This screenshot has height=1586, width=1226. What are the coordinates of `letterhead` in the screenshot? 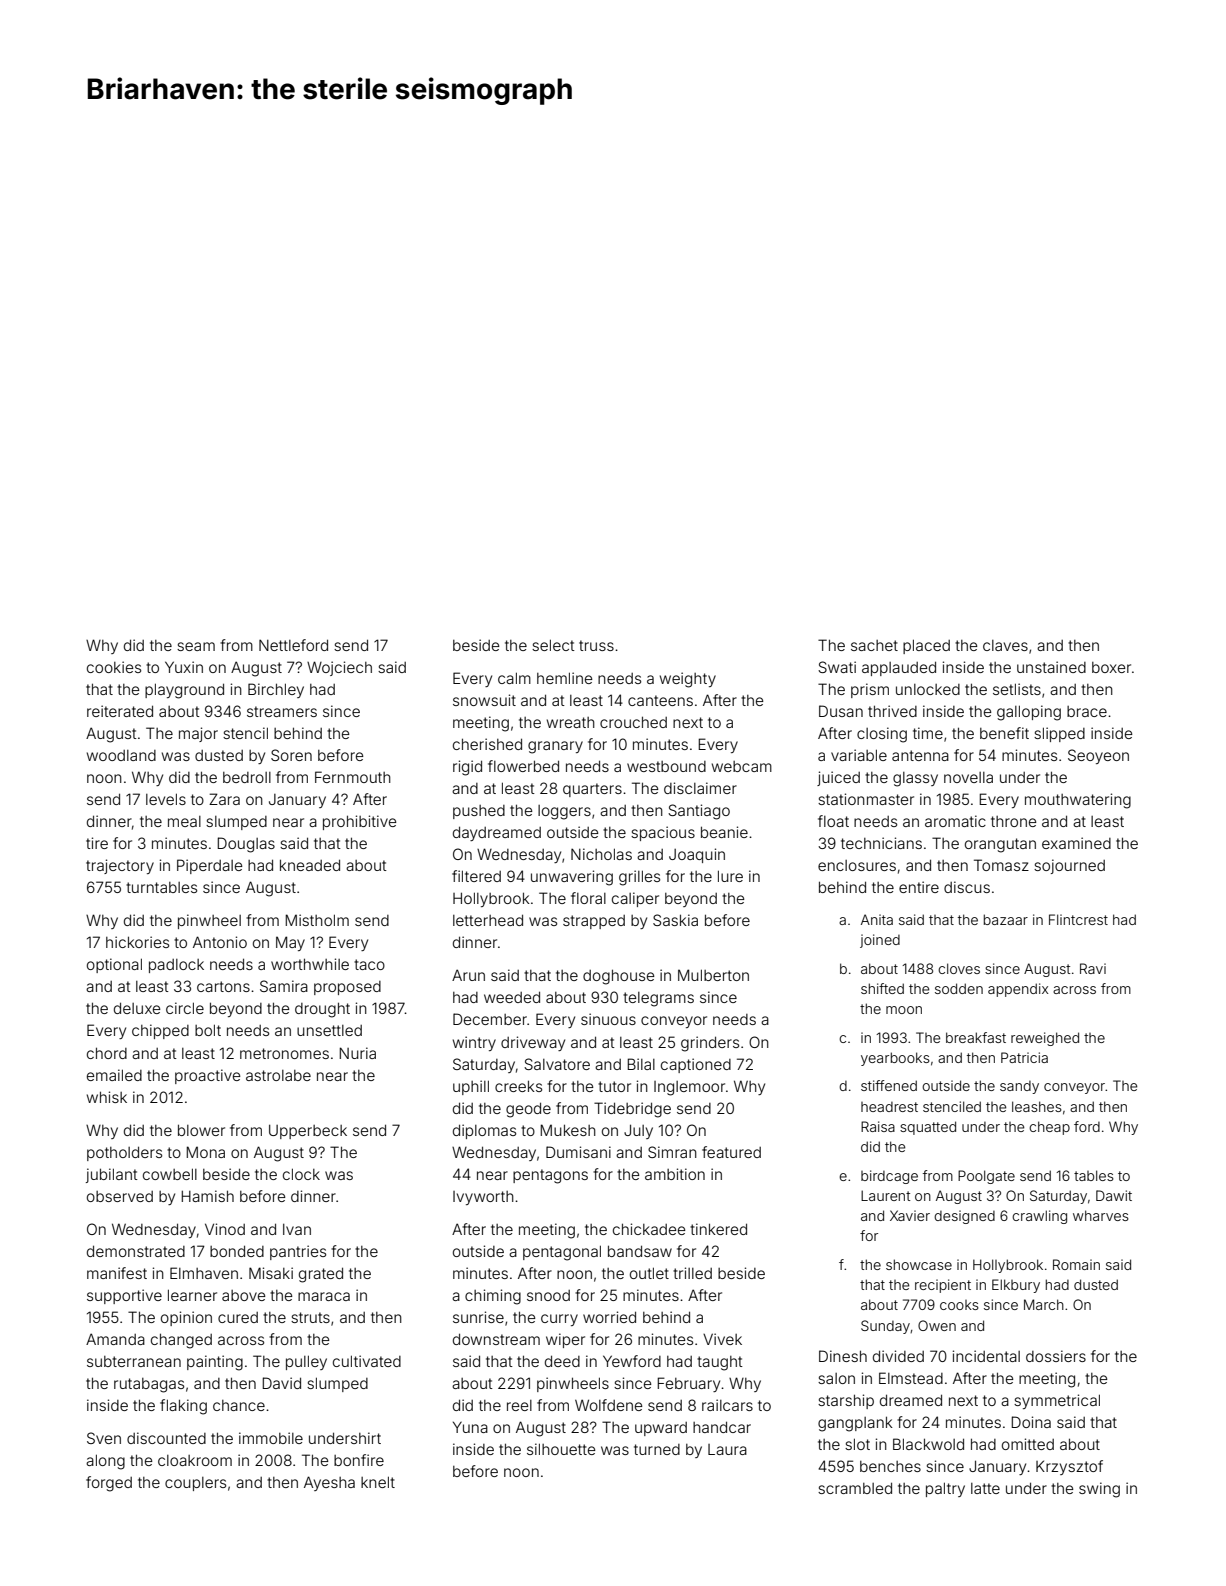 It's located at (488, 920).
